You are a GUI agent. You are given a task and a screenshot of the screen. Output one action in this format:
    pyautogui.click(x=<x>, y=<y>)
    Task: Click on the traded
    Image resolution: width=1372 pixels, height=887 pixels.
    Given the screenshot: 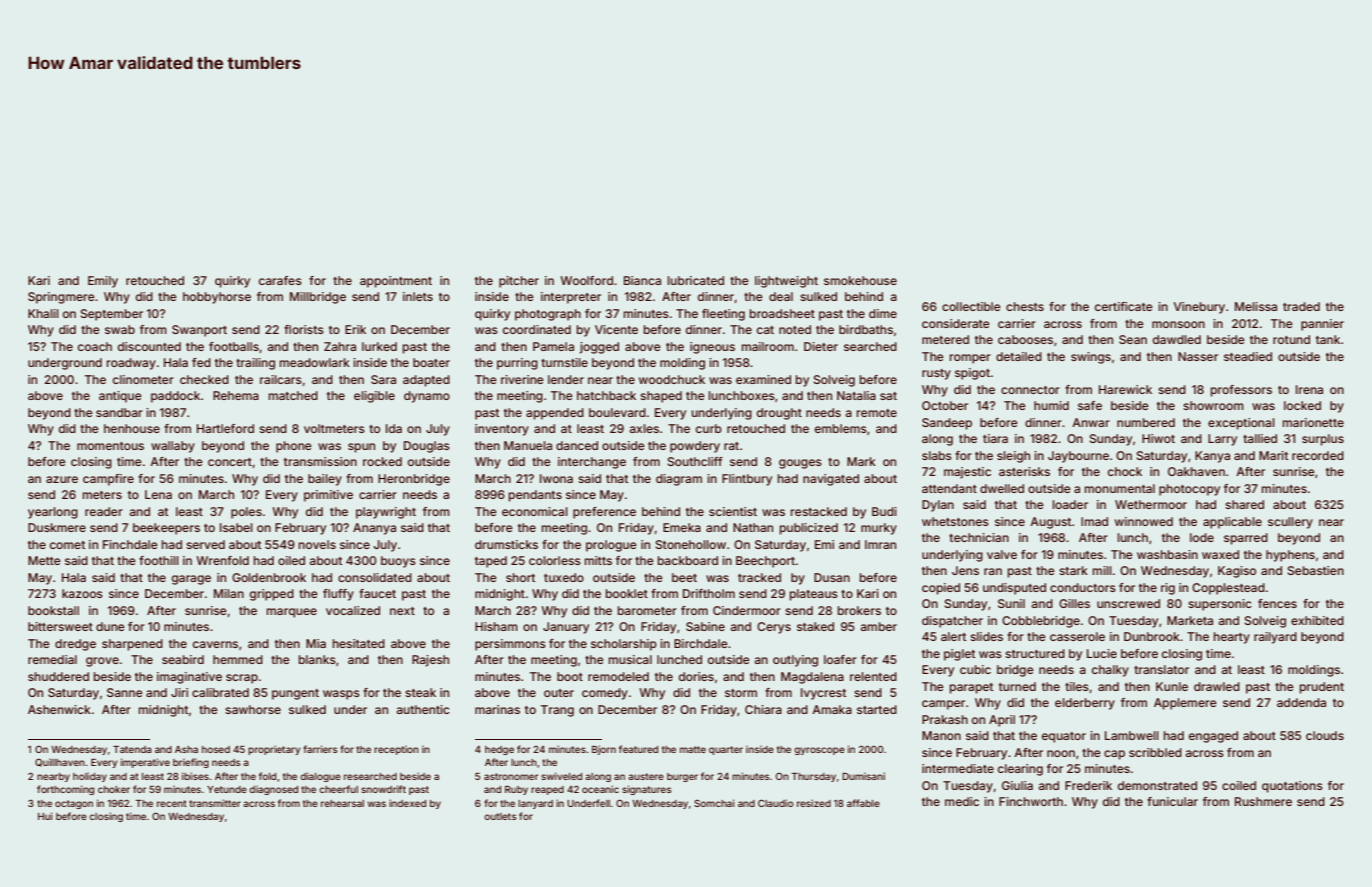 What is the action you would take?
    pyautogui.click(x=1301, y=306)
